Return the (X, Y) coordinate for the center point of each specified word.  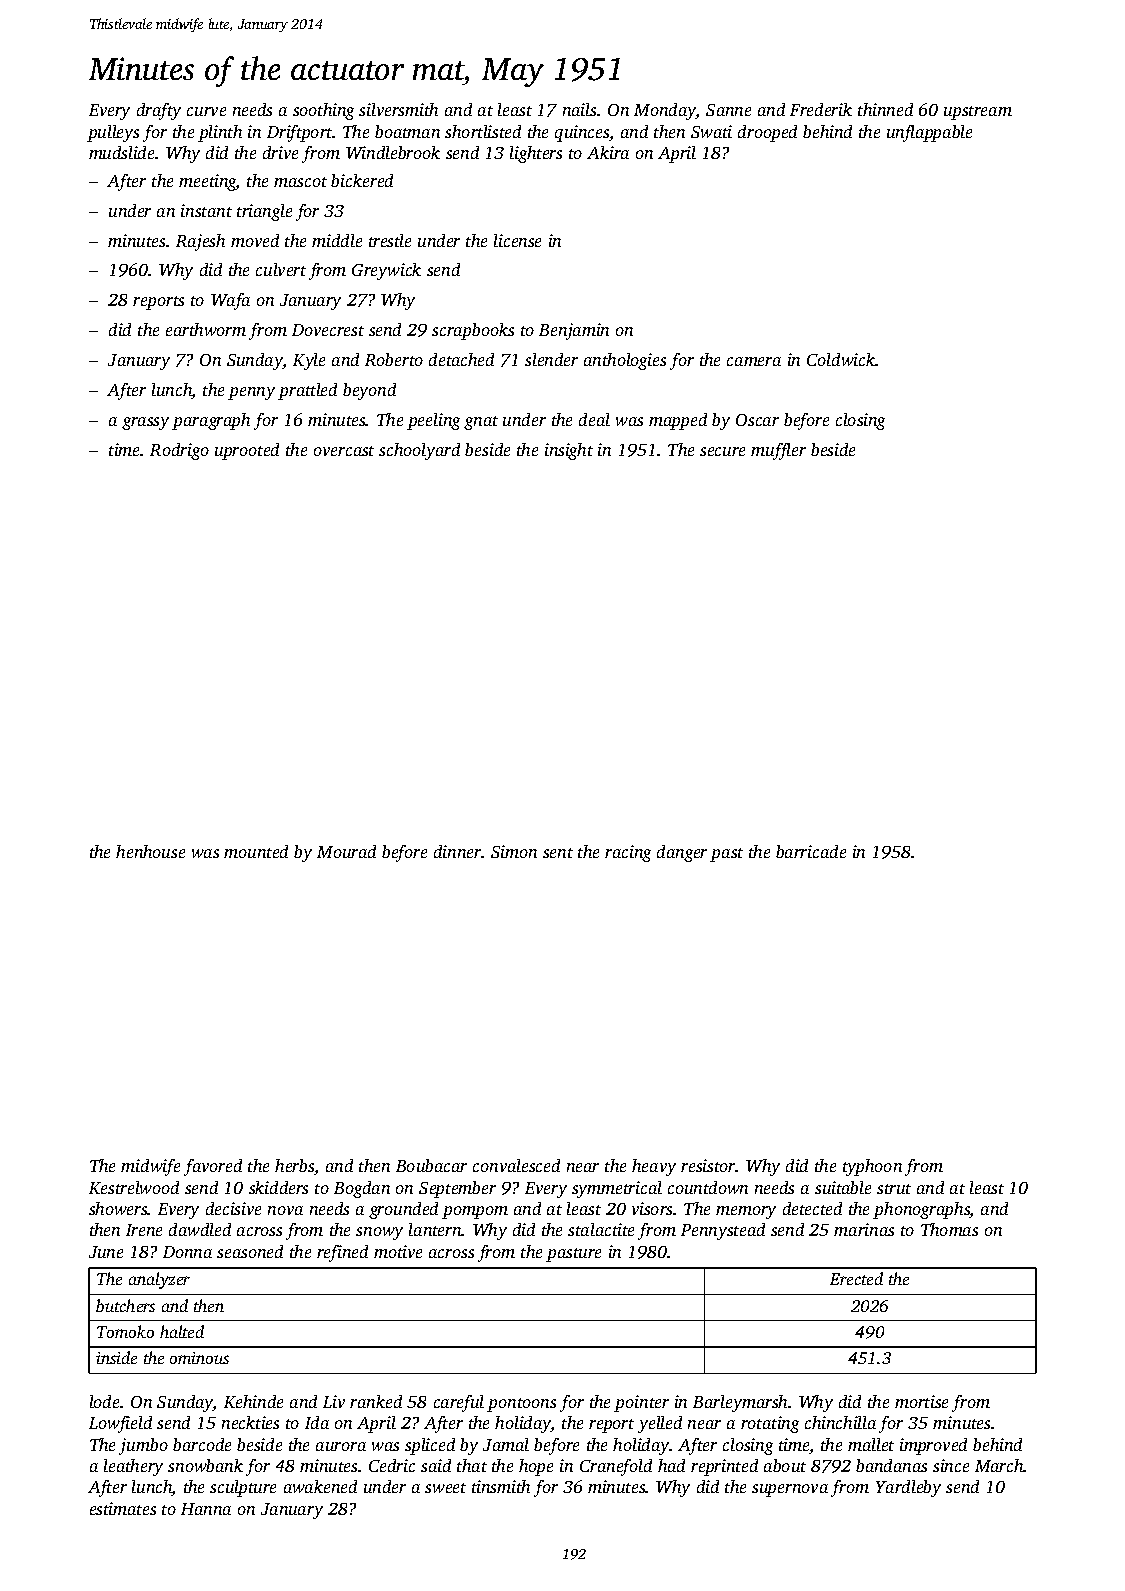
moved (255, 240)
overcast (344, 451)
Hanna (206, 1509)
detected (812, 1208)
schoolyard (419, 451)
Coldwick (841, 359)
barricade (811, 851)
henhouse (150, 851)
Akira (608, 152)
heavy (654, 1167)
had (671, 1465)
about (785, 1465)
